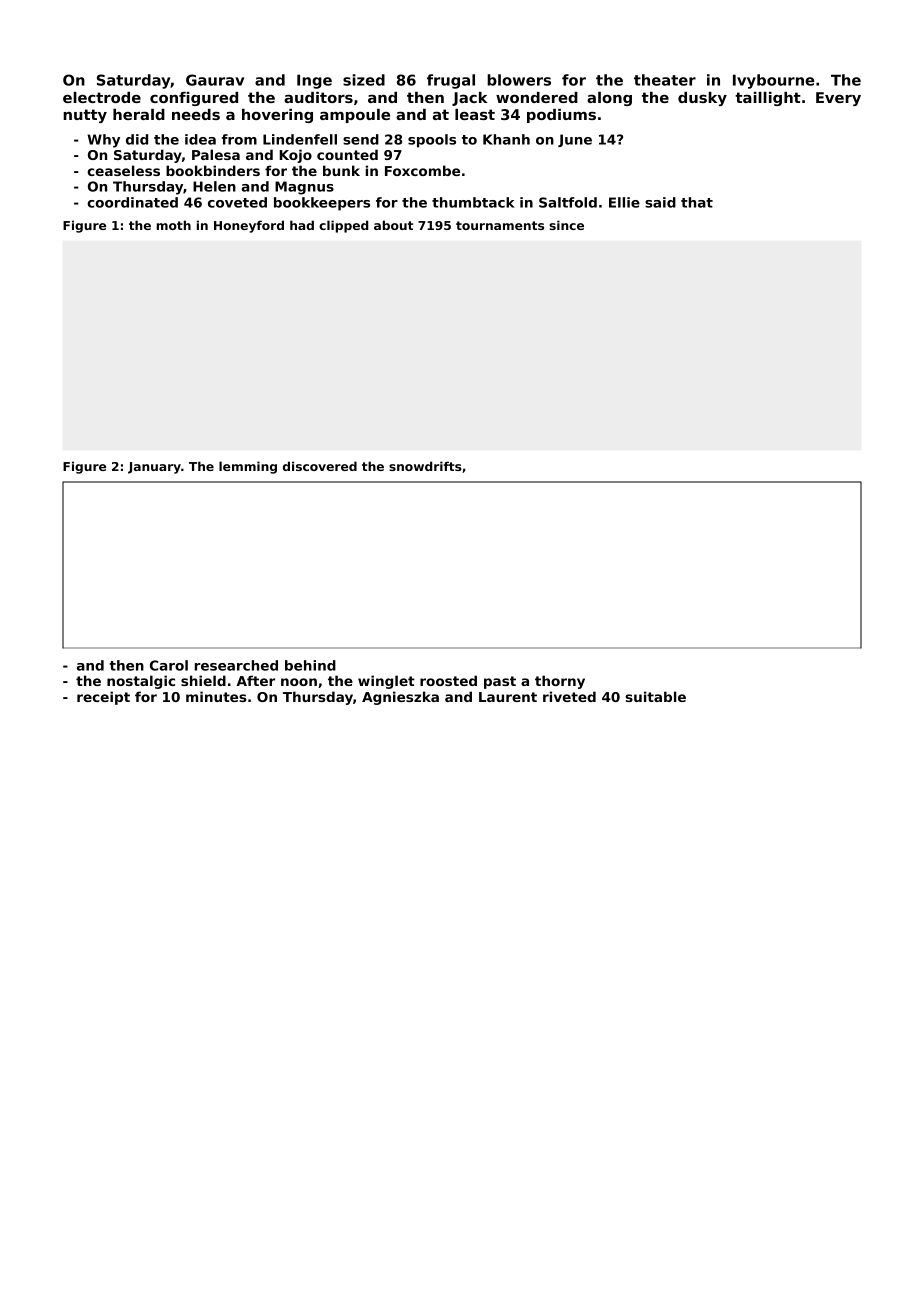  I want to click on that, so click(697, 202).
